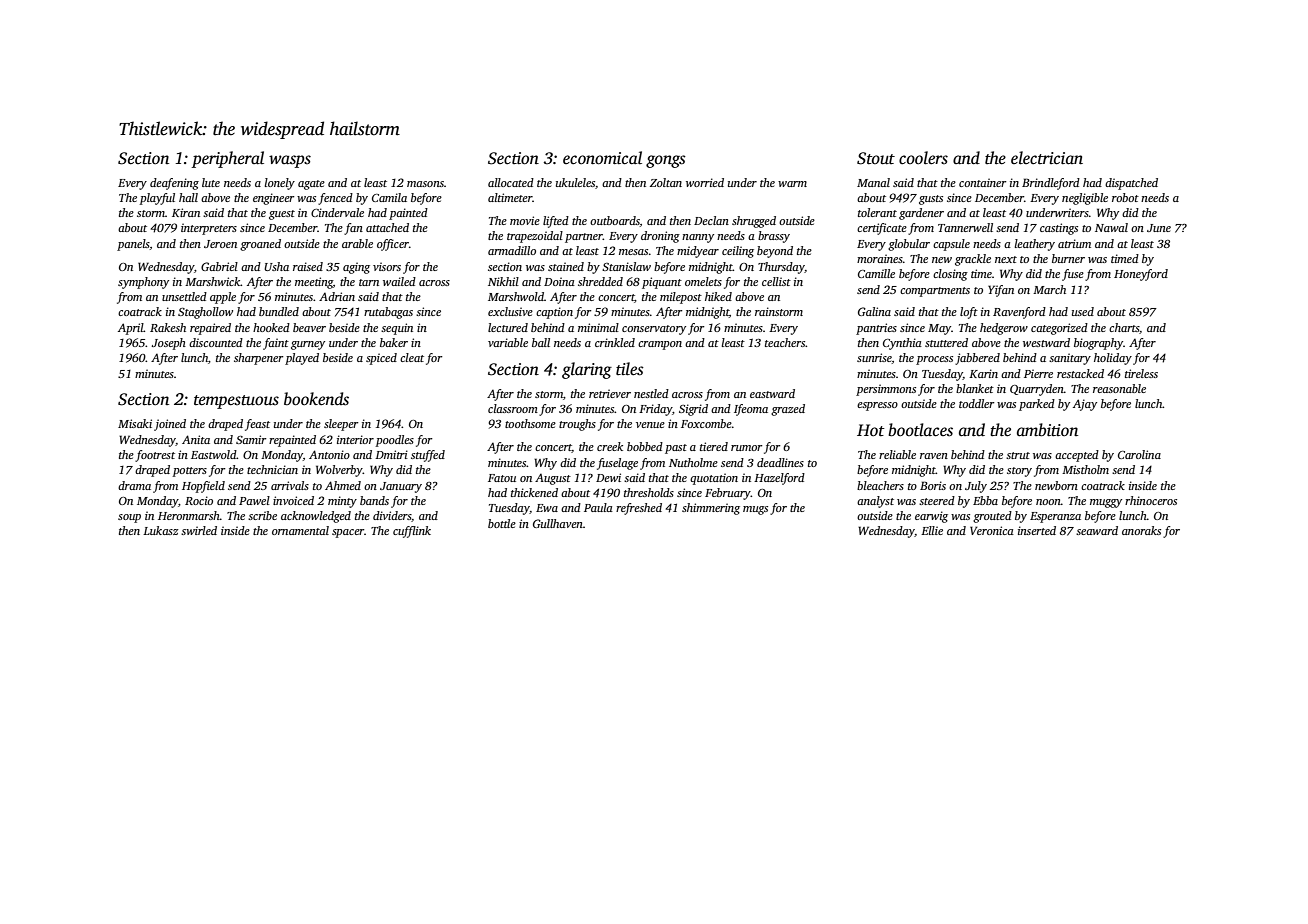  What do you see at coordinates (160, 530) in the image?
I see `Lukasz` at bounding box center [160, 530].
